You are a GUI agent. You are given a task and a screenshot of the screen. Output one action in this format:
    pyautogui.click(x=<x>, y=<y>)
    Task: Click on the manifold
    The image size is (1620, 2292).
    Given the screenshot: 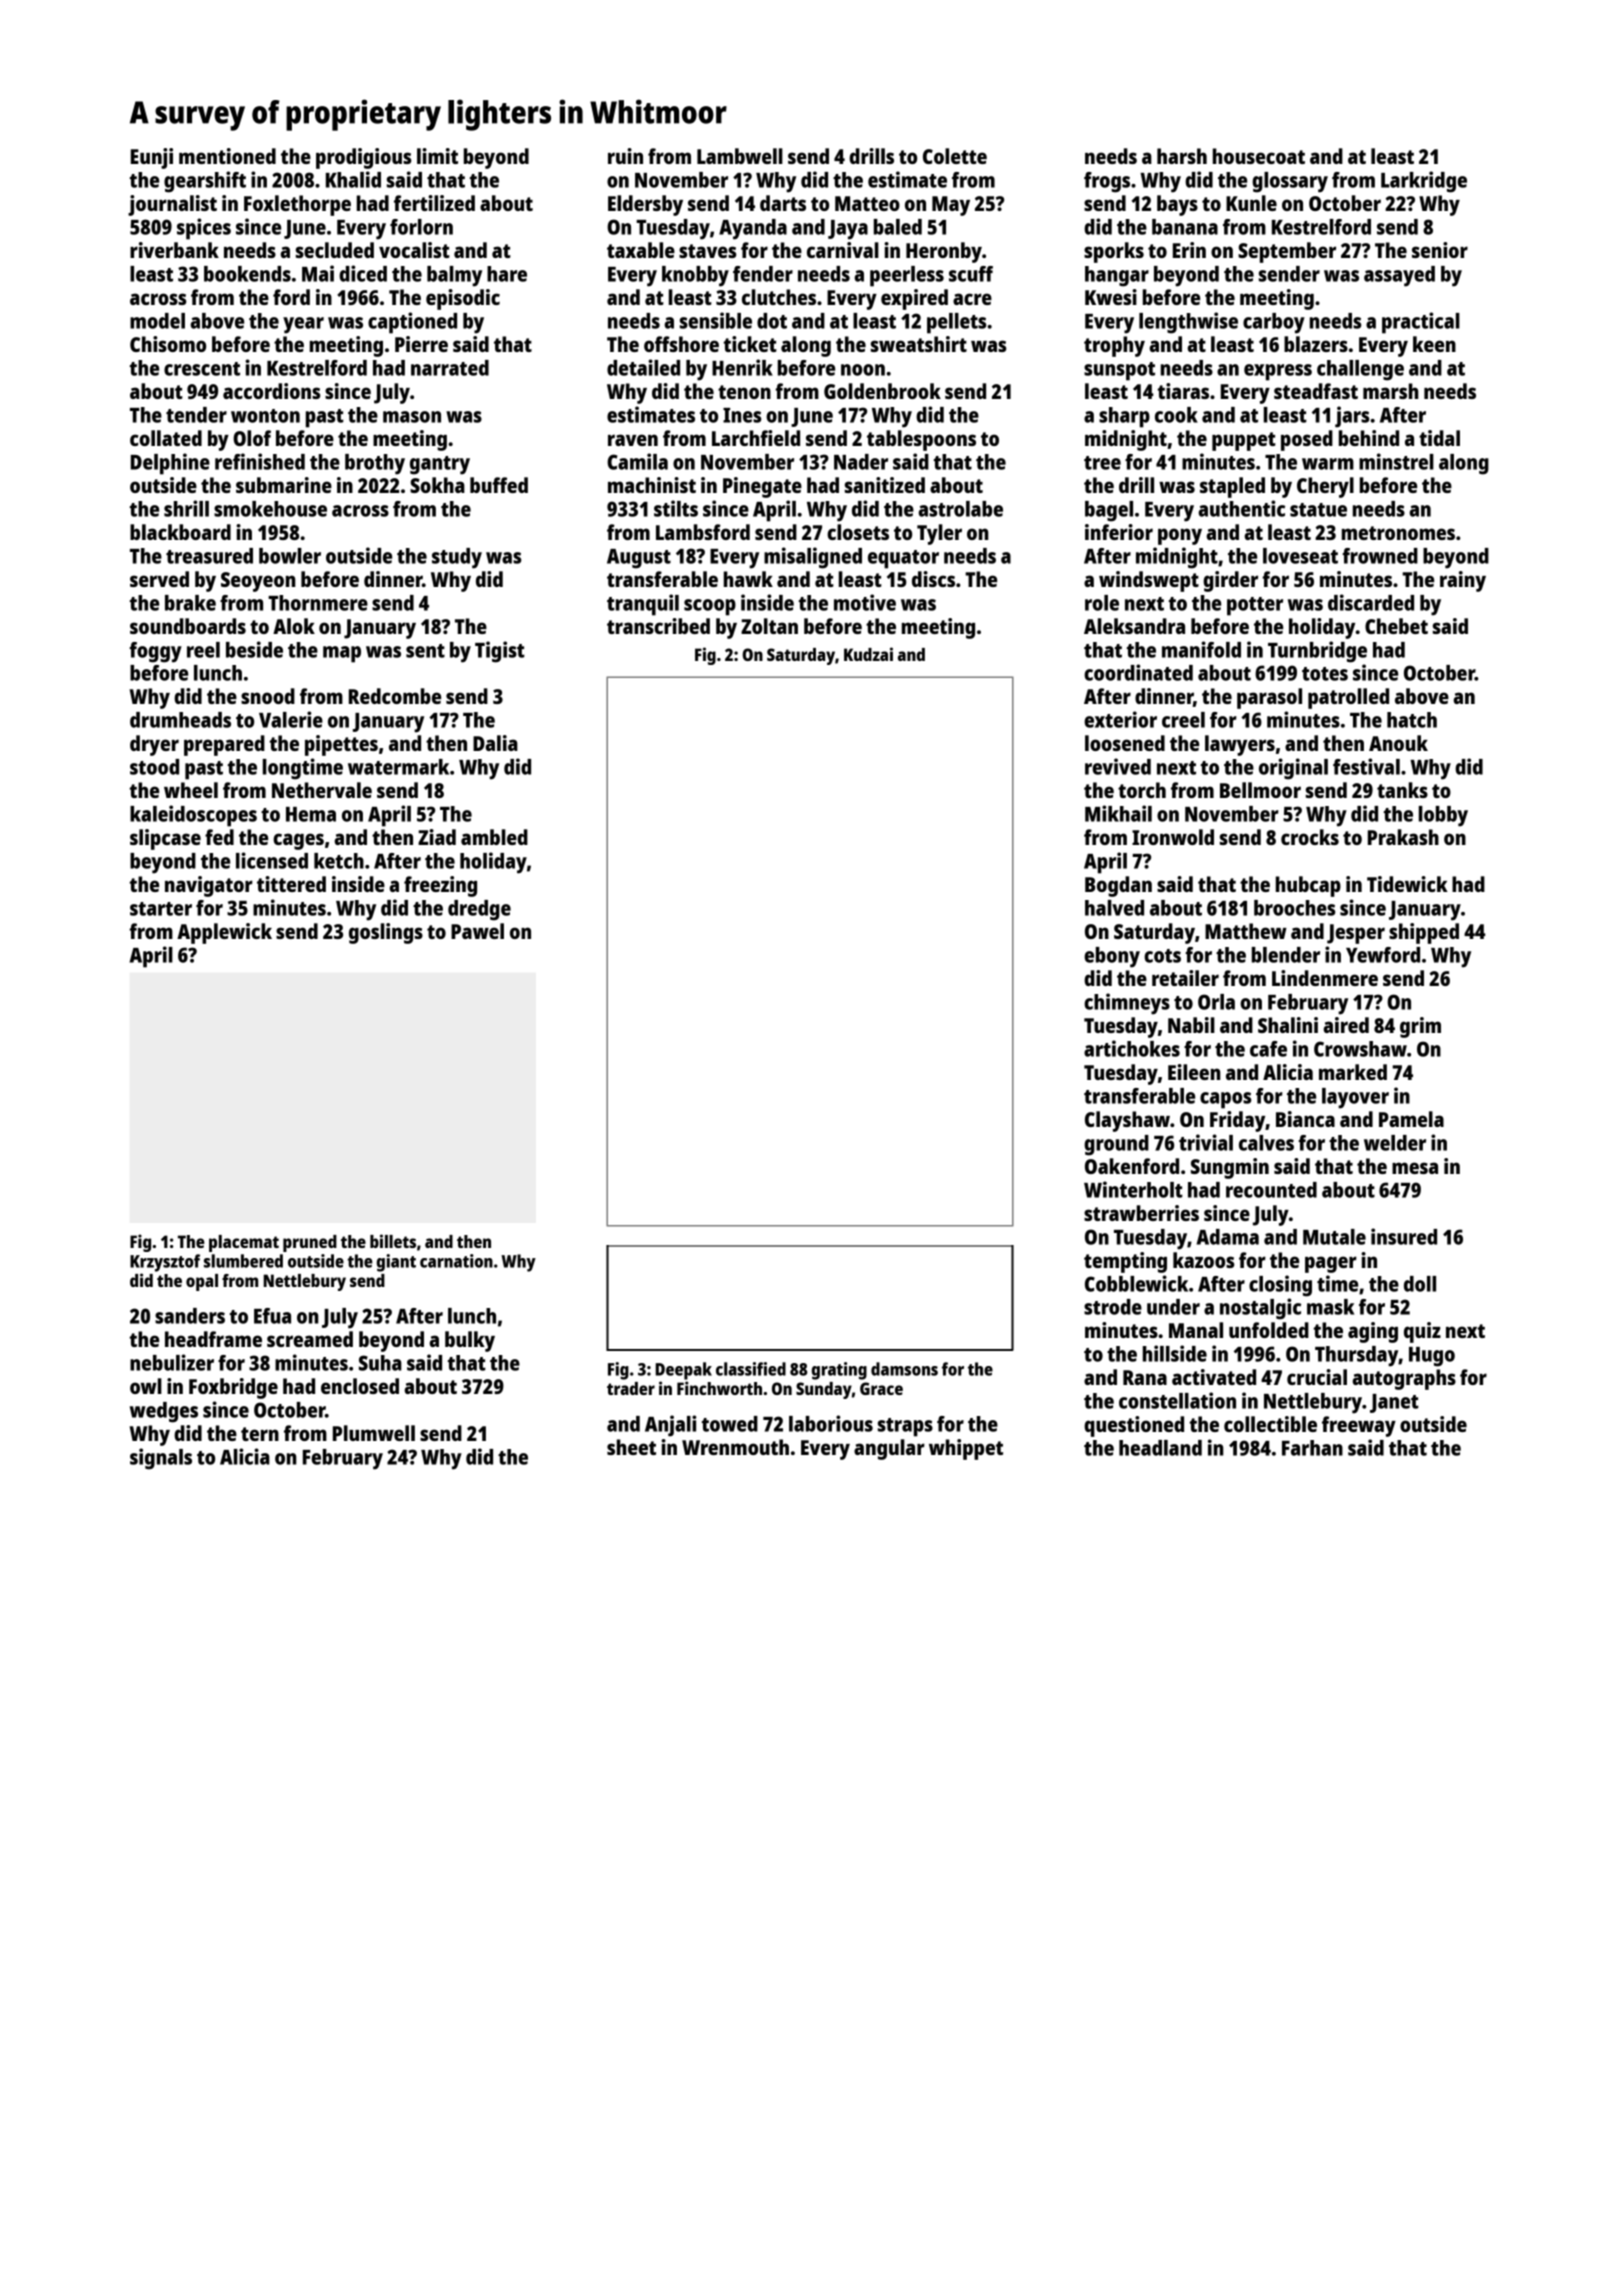 What is the action you would take?
    pyautogui.click(x=1201, y=649)
